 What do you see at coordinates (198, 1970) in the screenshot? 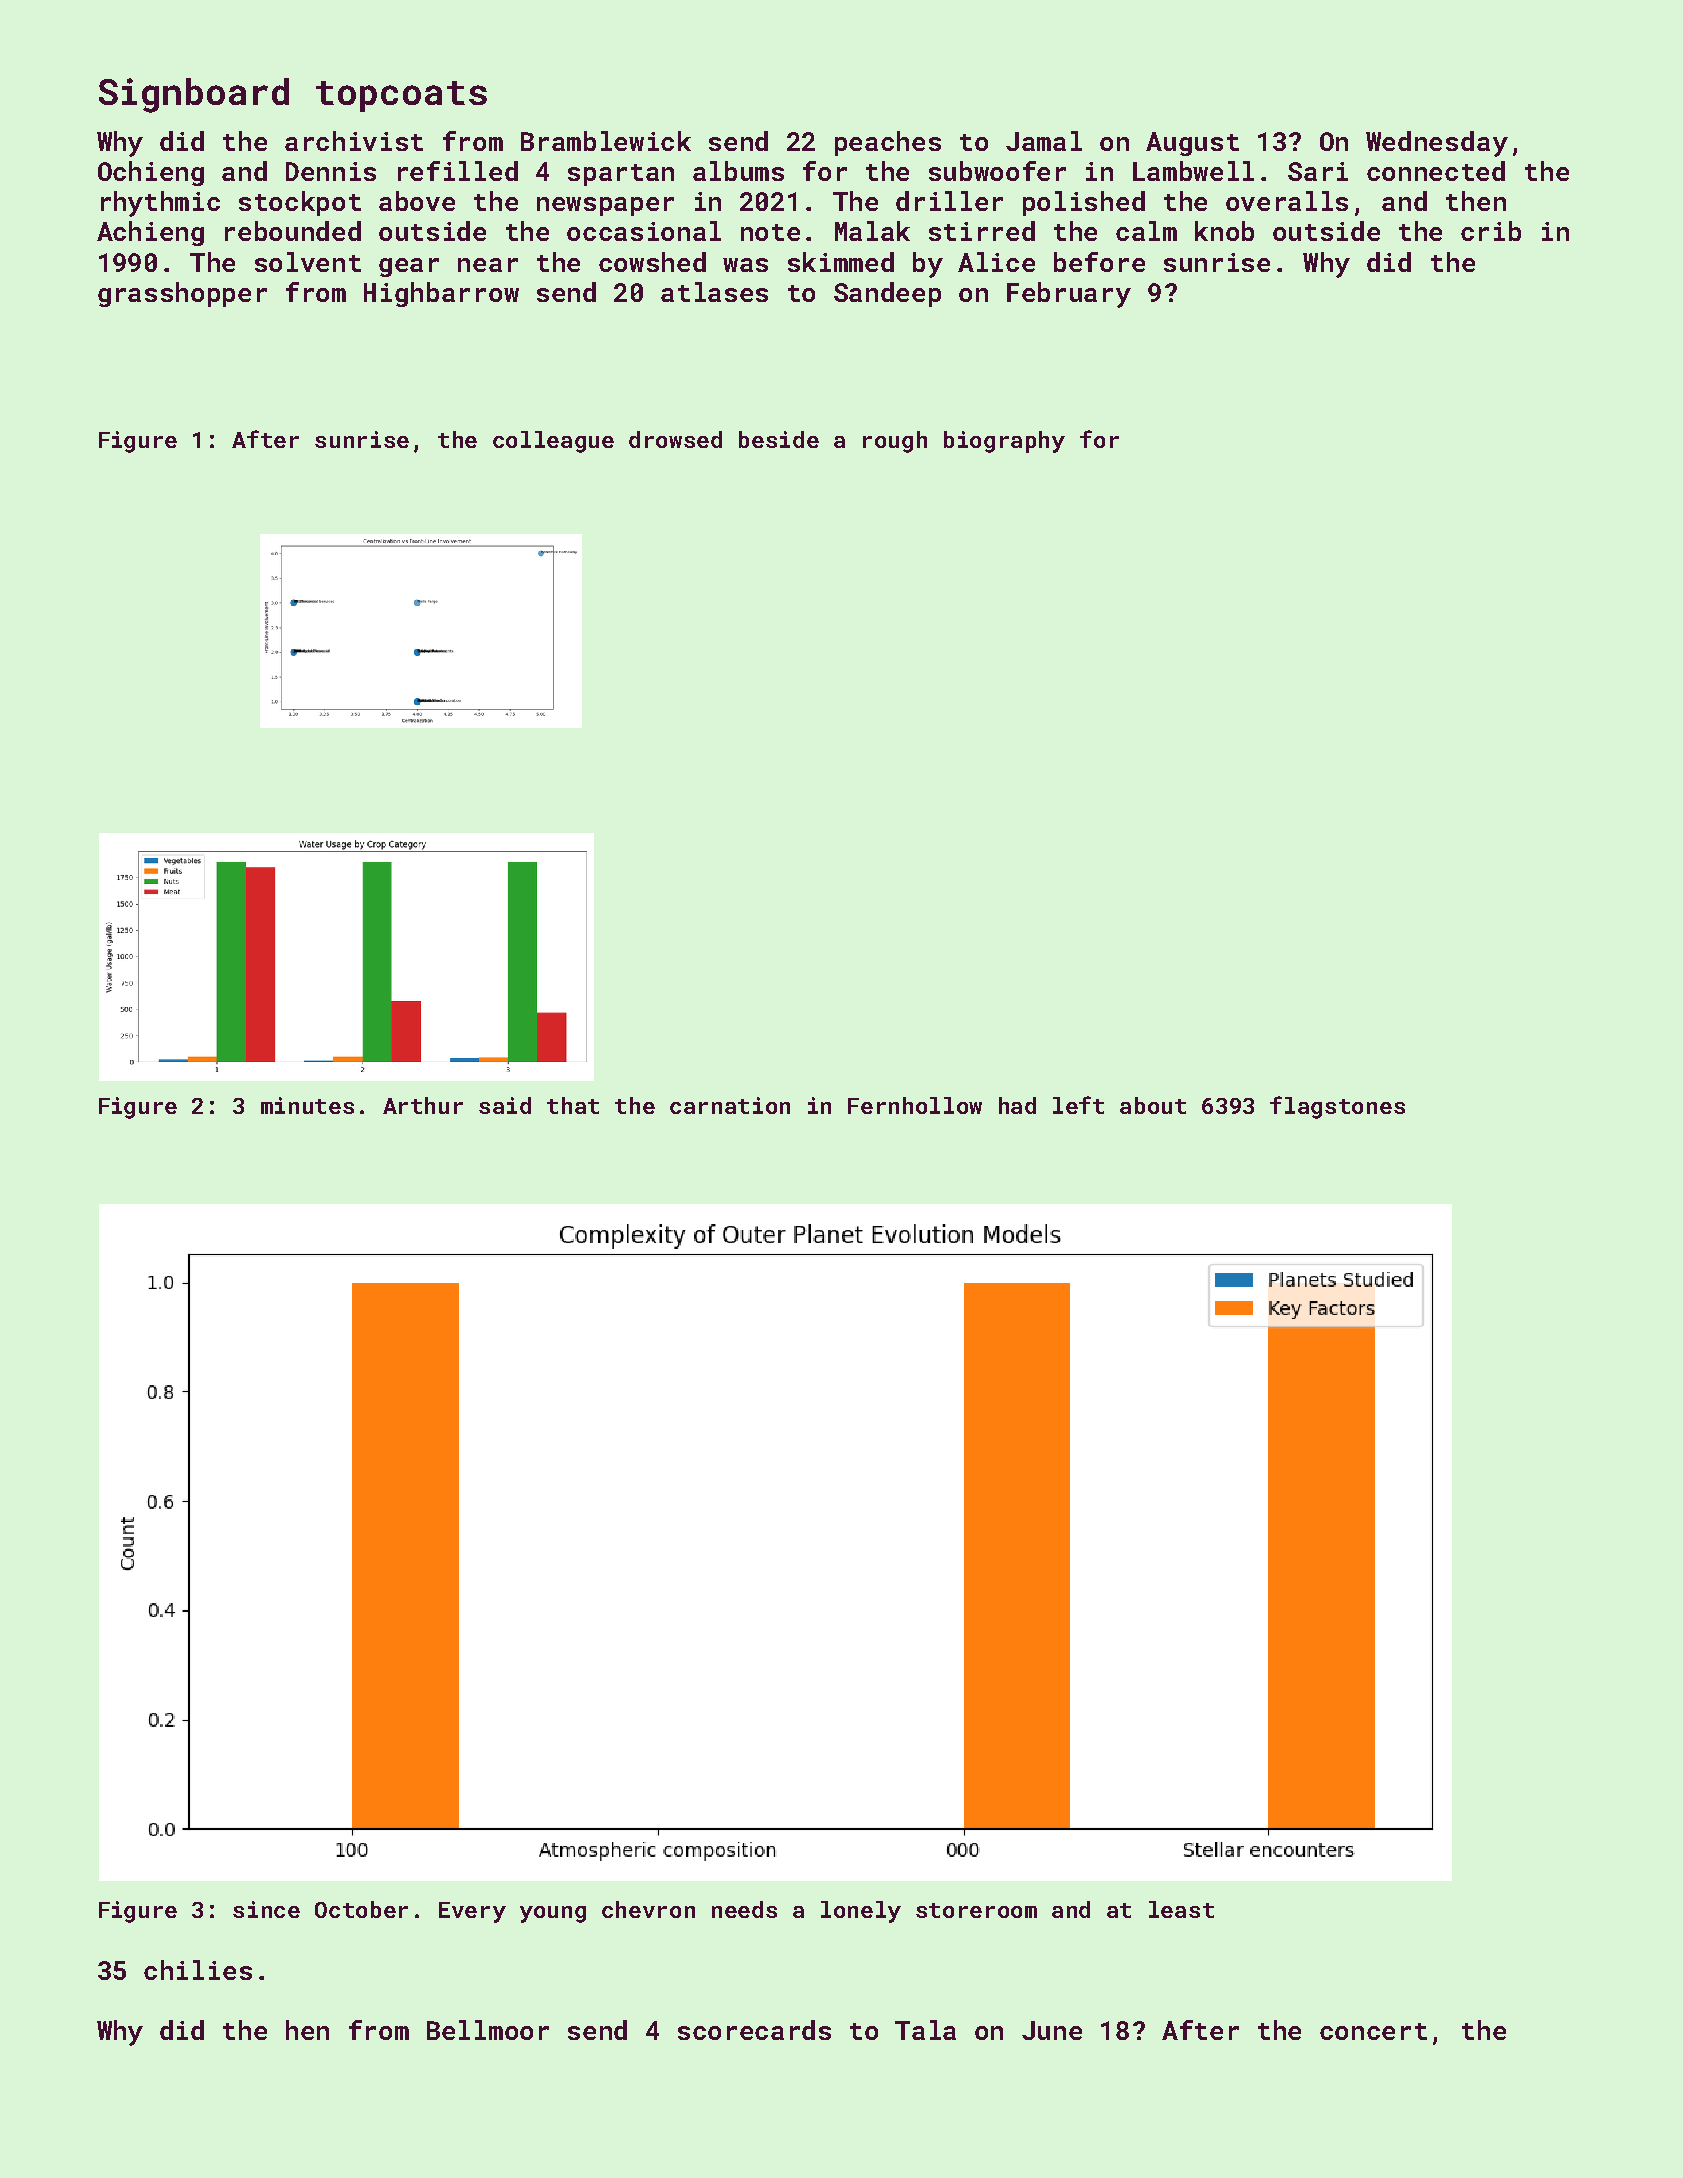
I see `chilies` at bounding box center [198, 1970].
